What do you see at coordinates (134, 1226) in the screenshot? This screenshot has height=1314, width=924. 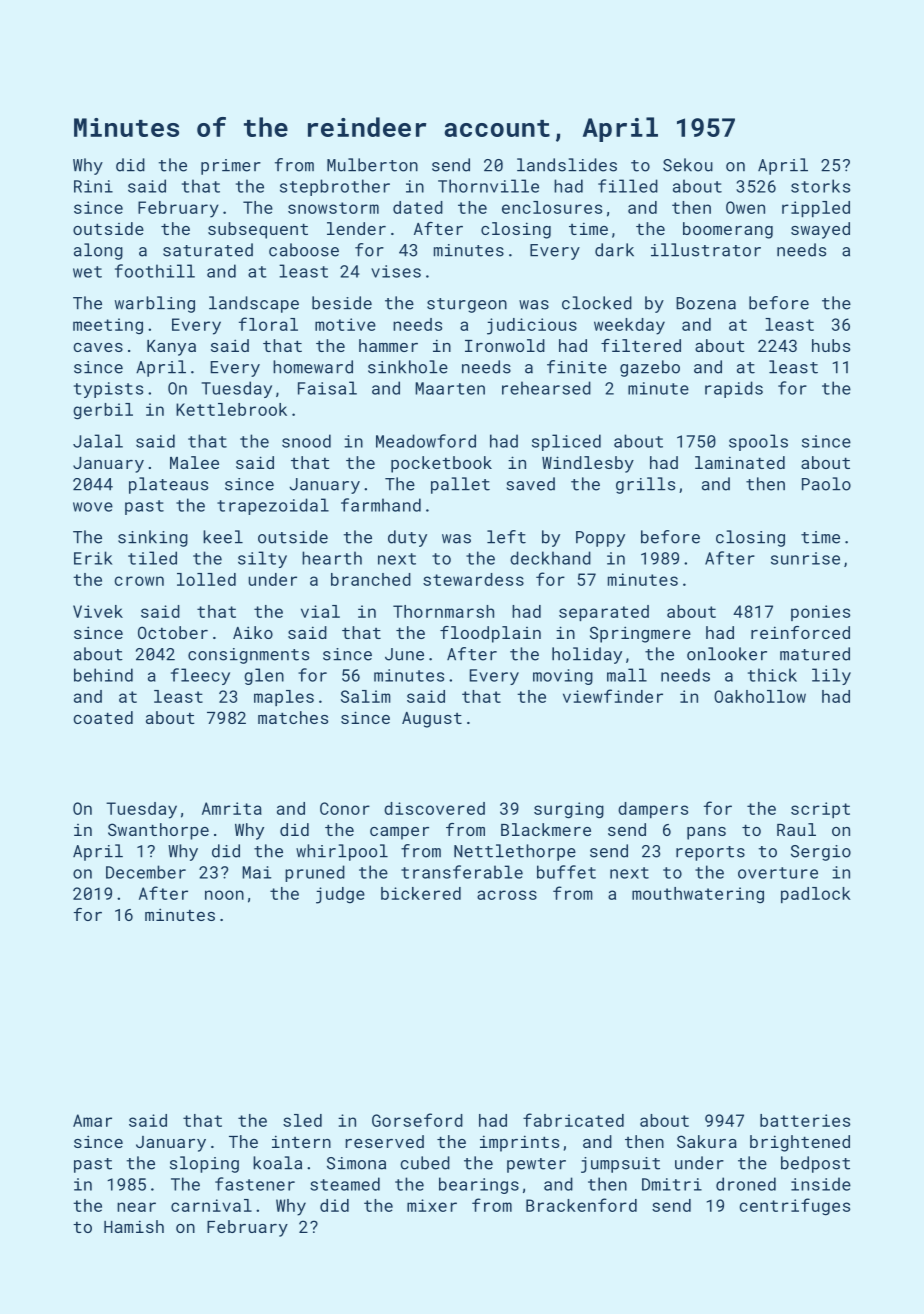 I see `Hamish` at bounding box center [134, 1226].
